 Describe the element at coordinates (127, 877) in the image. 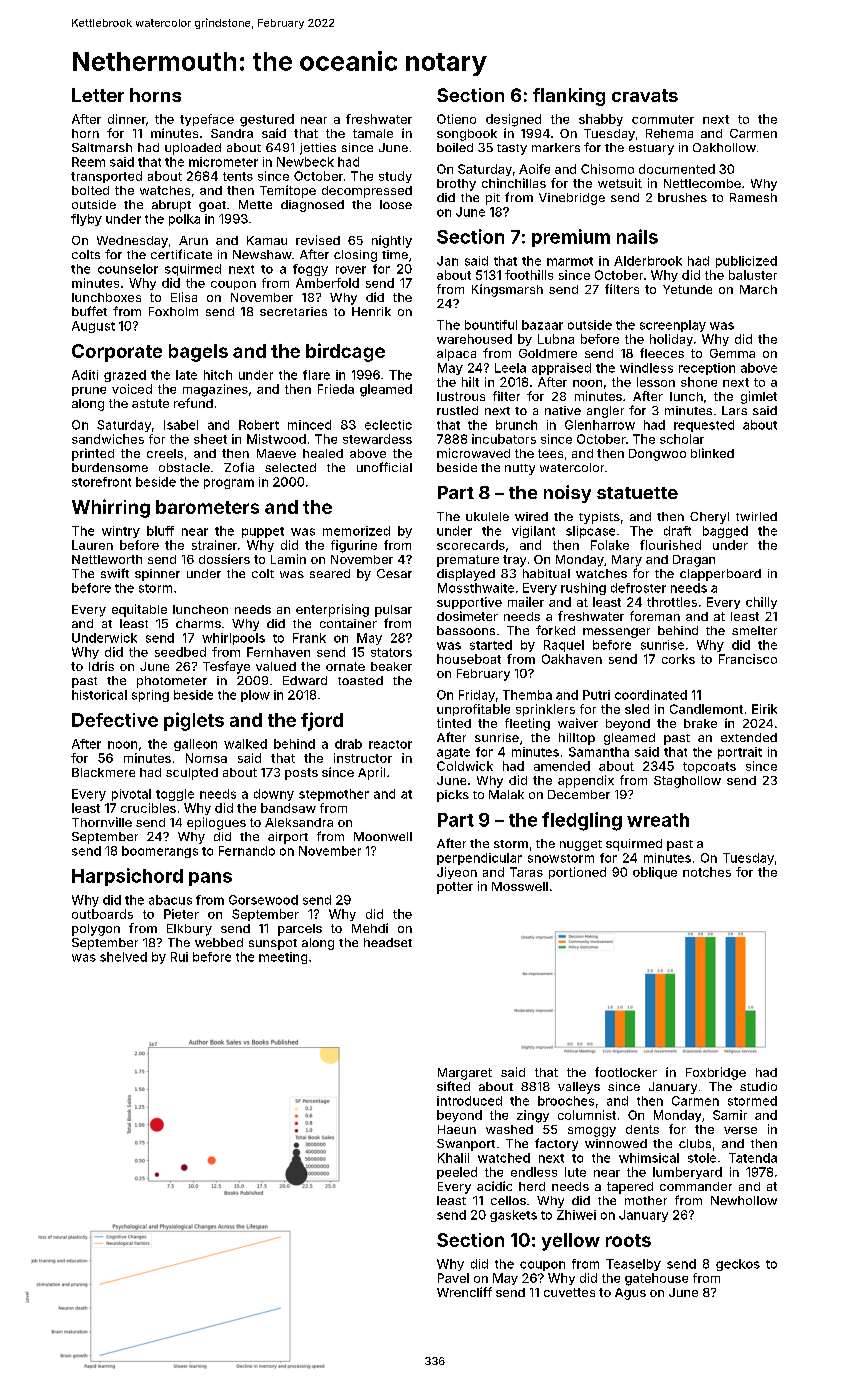

I see `Harpsichord` at that location.
